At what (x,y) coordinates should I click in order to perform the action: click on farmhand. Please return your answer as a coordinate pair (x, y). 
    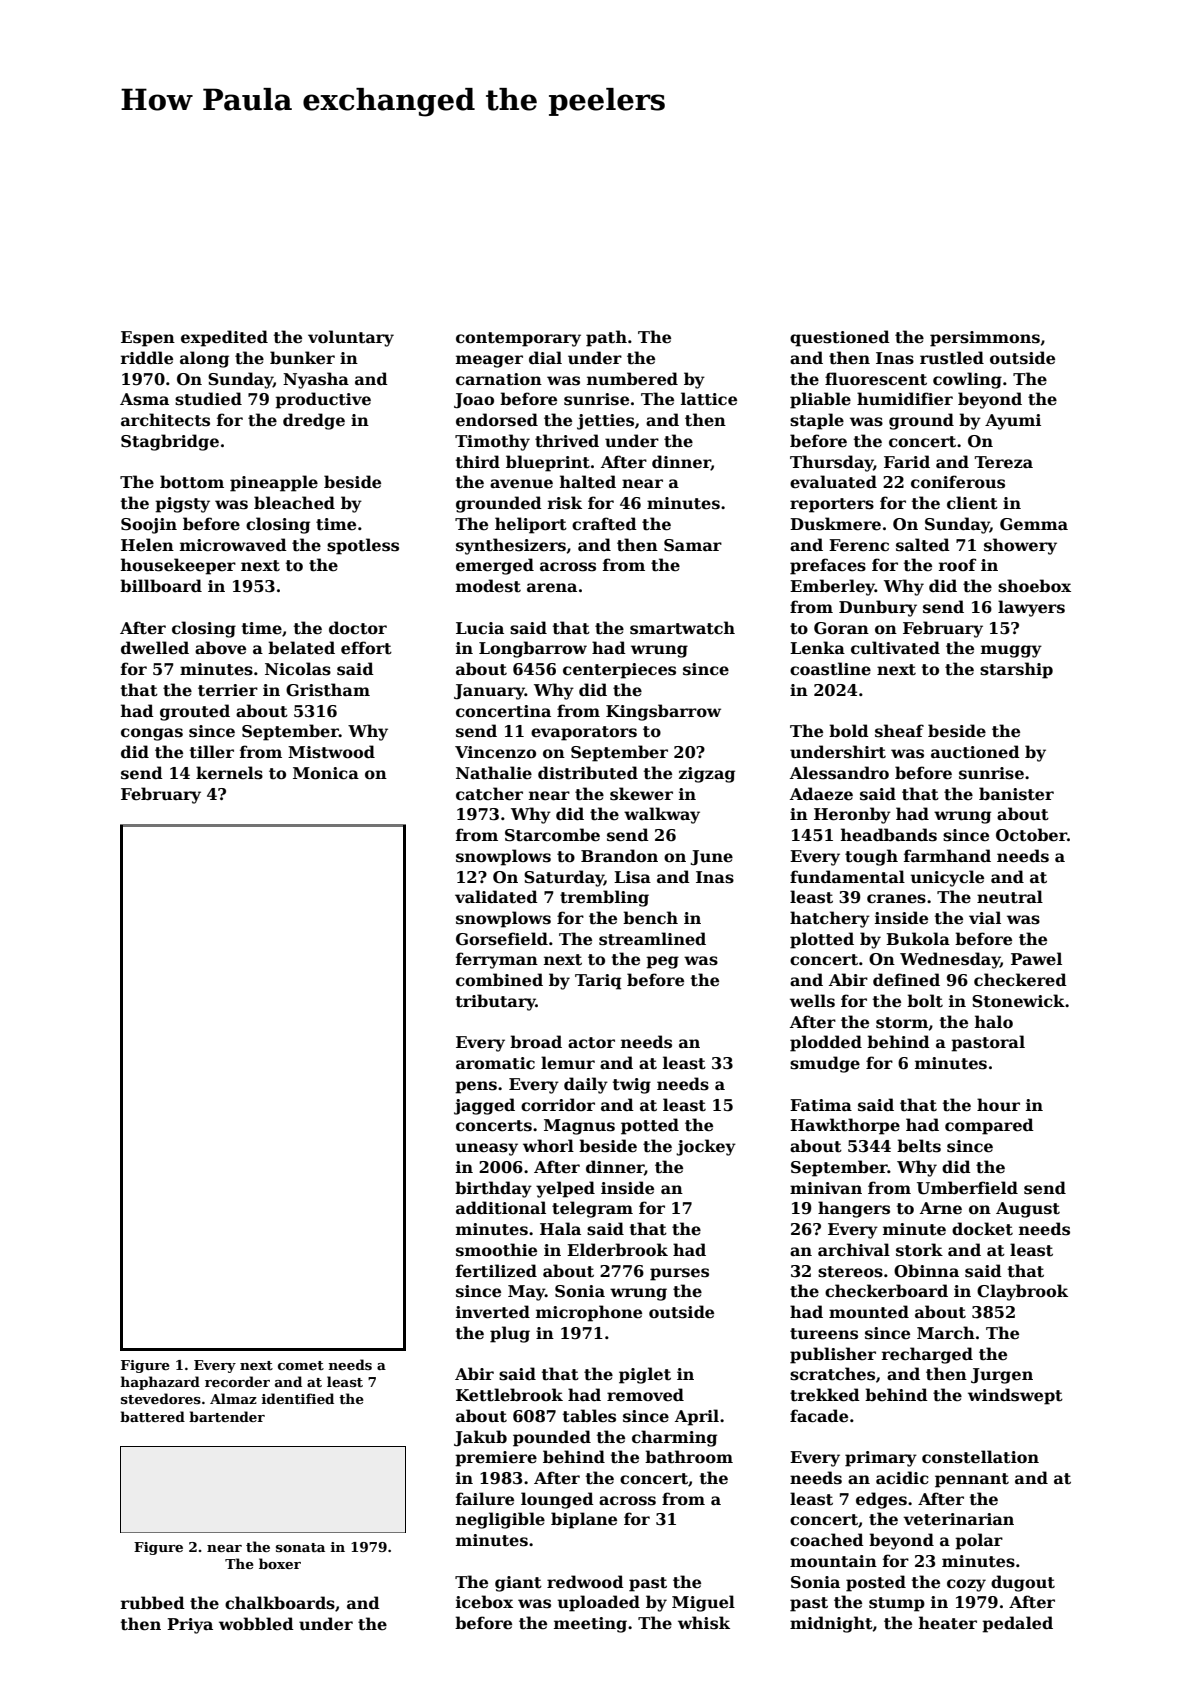
    Looking at the image, I should click on (947, 855).
